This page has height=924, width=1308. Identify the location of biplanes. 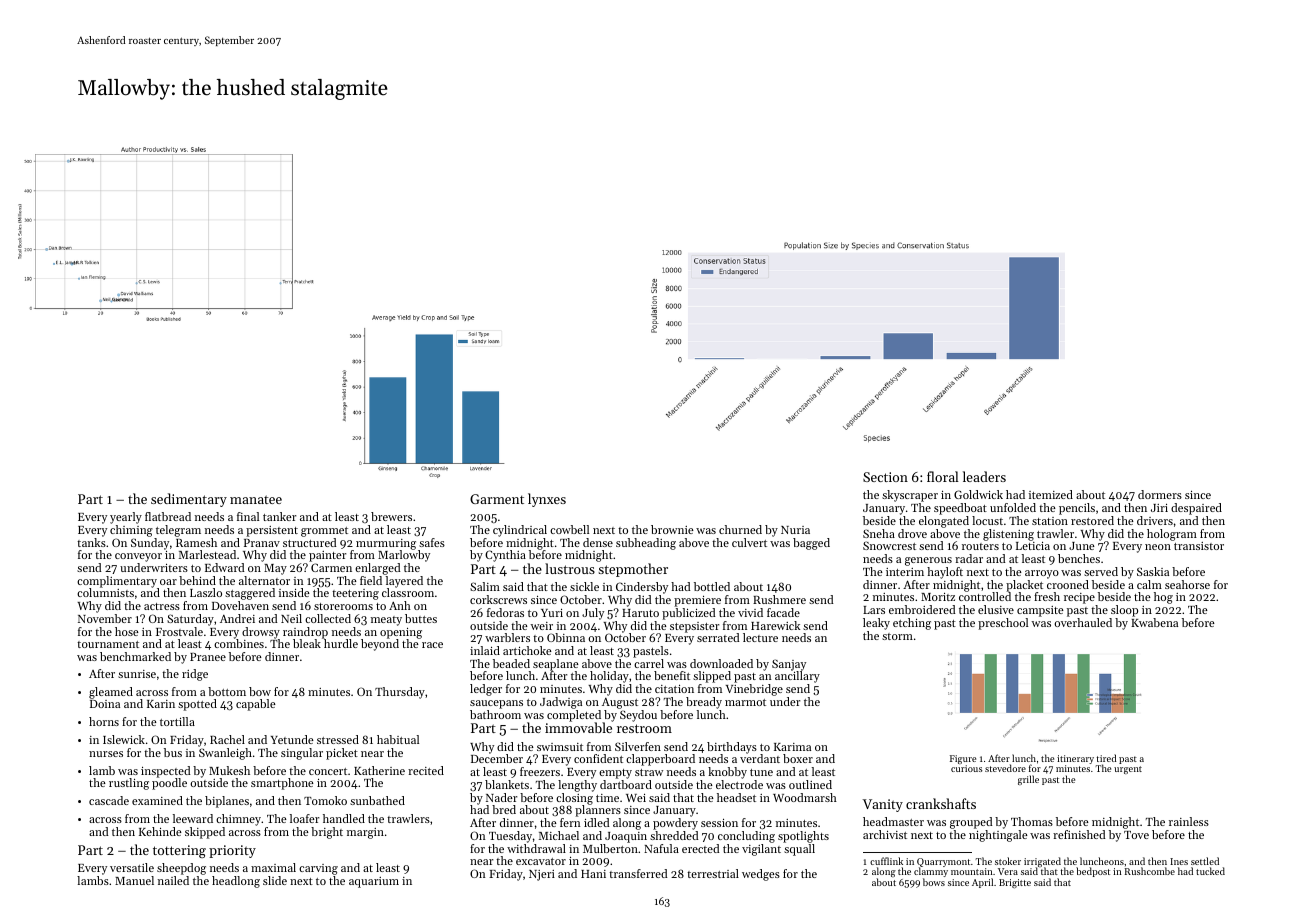
(227, 802).
